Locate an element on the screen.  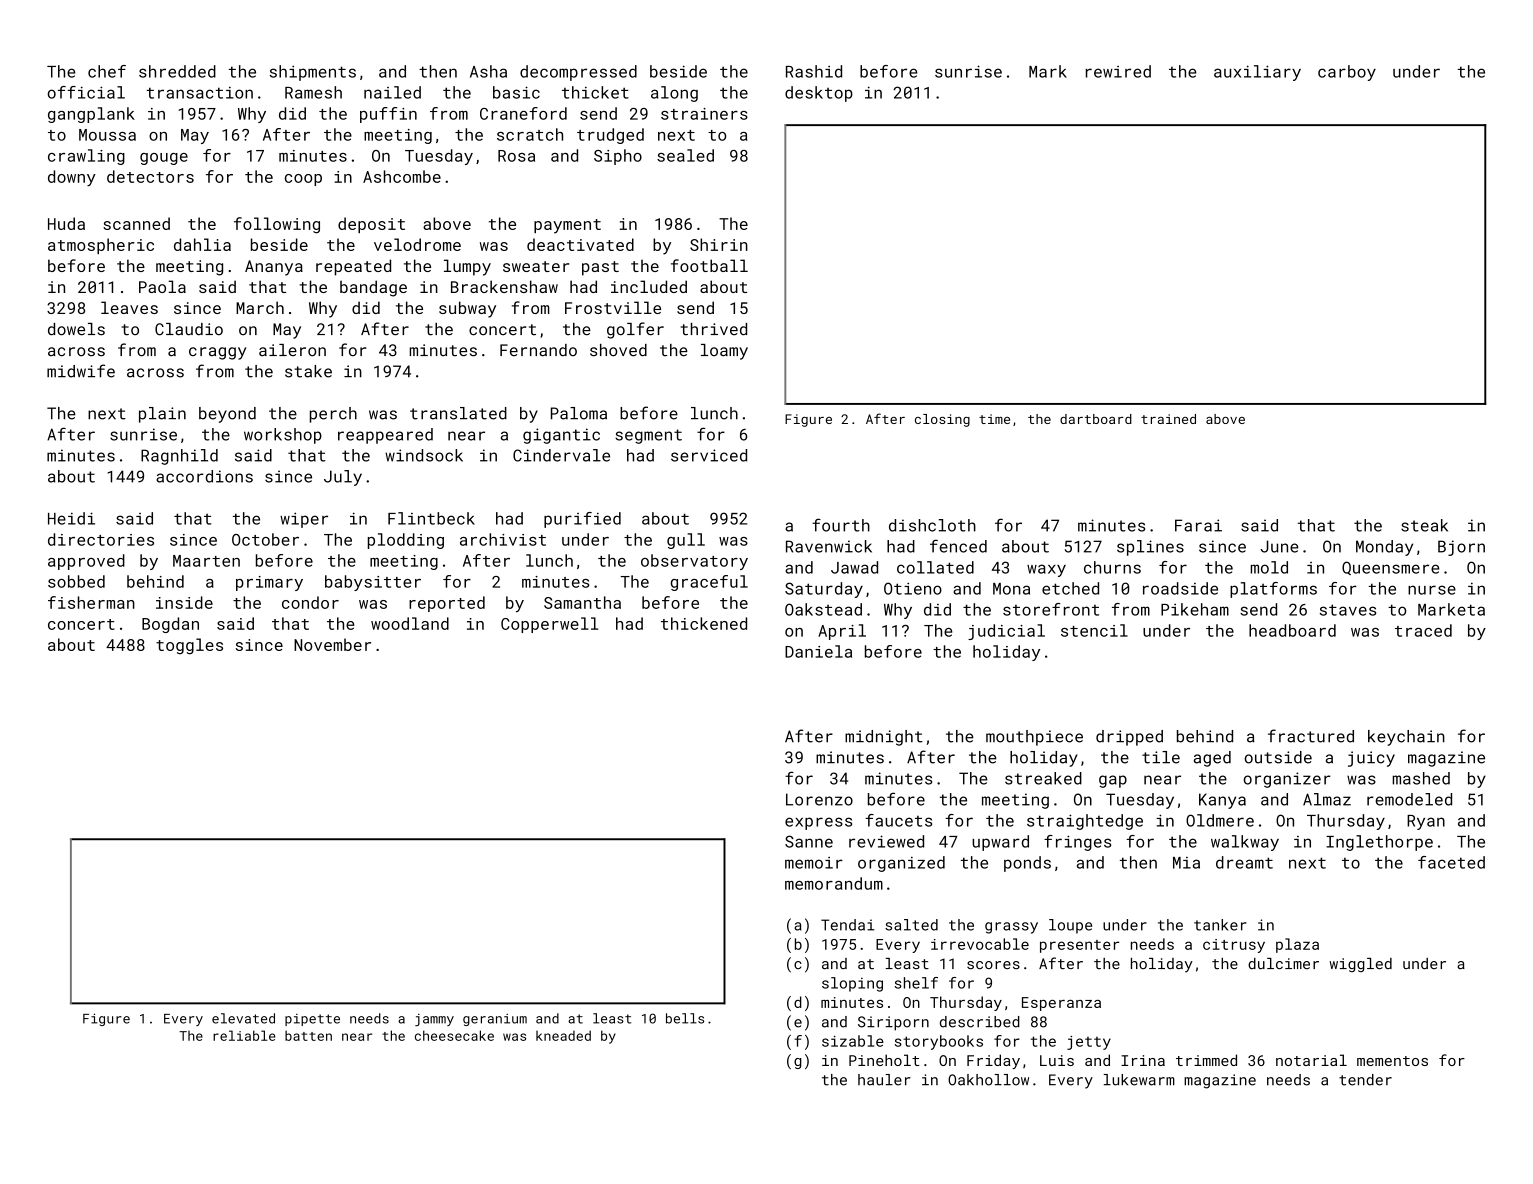
toggles is located at coordinates (189, 646).
